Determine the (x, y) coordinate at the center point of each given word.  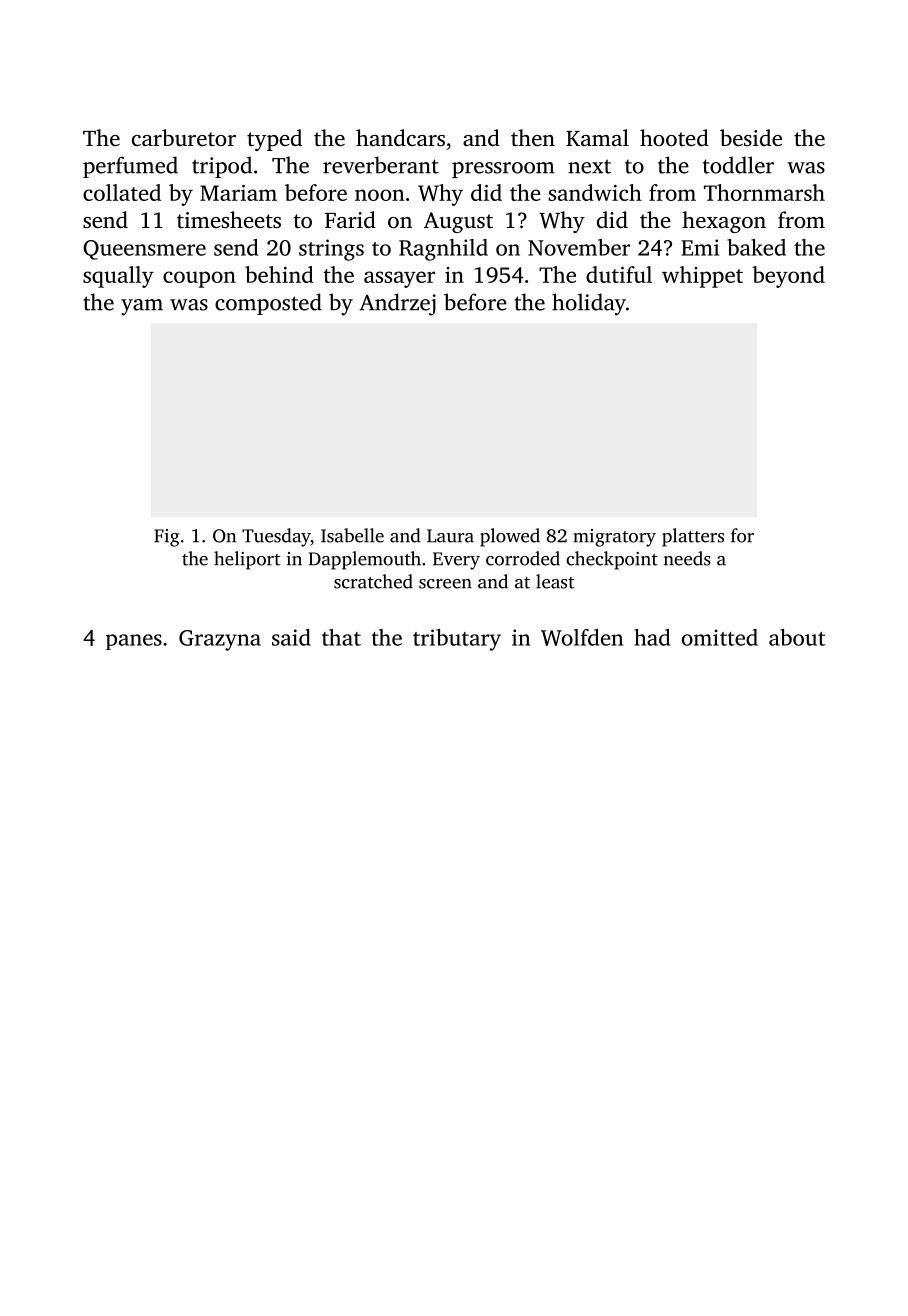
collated (122, 192)
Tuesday (276, 537)
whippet (702, 277)
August (458, 222)
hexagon (724, 222)
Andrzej (397, 304)
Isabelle (352, 535)
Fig (166, 538)
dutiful (619, 274)
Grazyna (220, 640)
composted (268, 304)
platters (693, 537)
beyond (788, 277)
